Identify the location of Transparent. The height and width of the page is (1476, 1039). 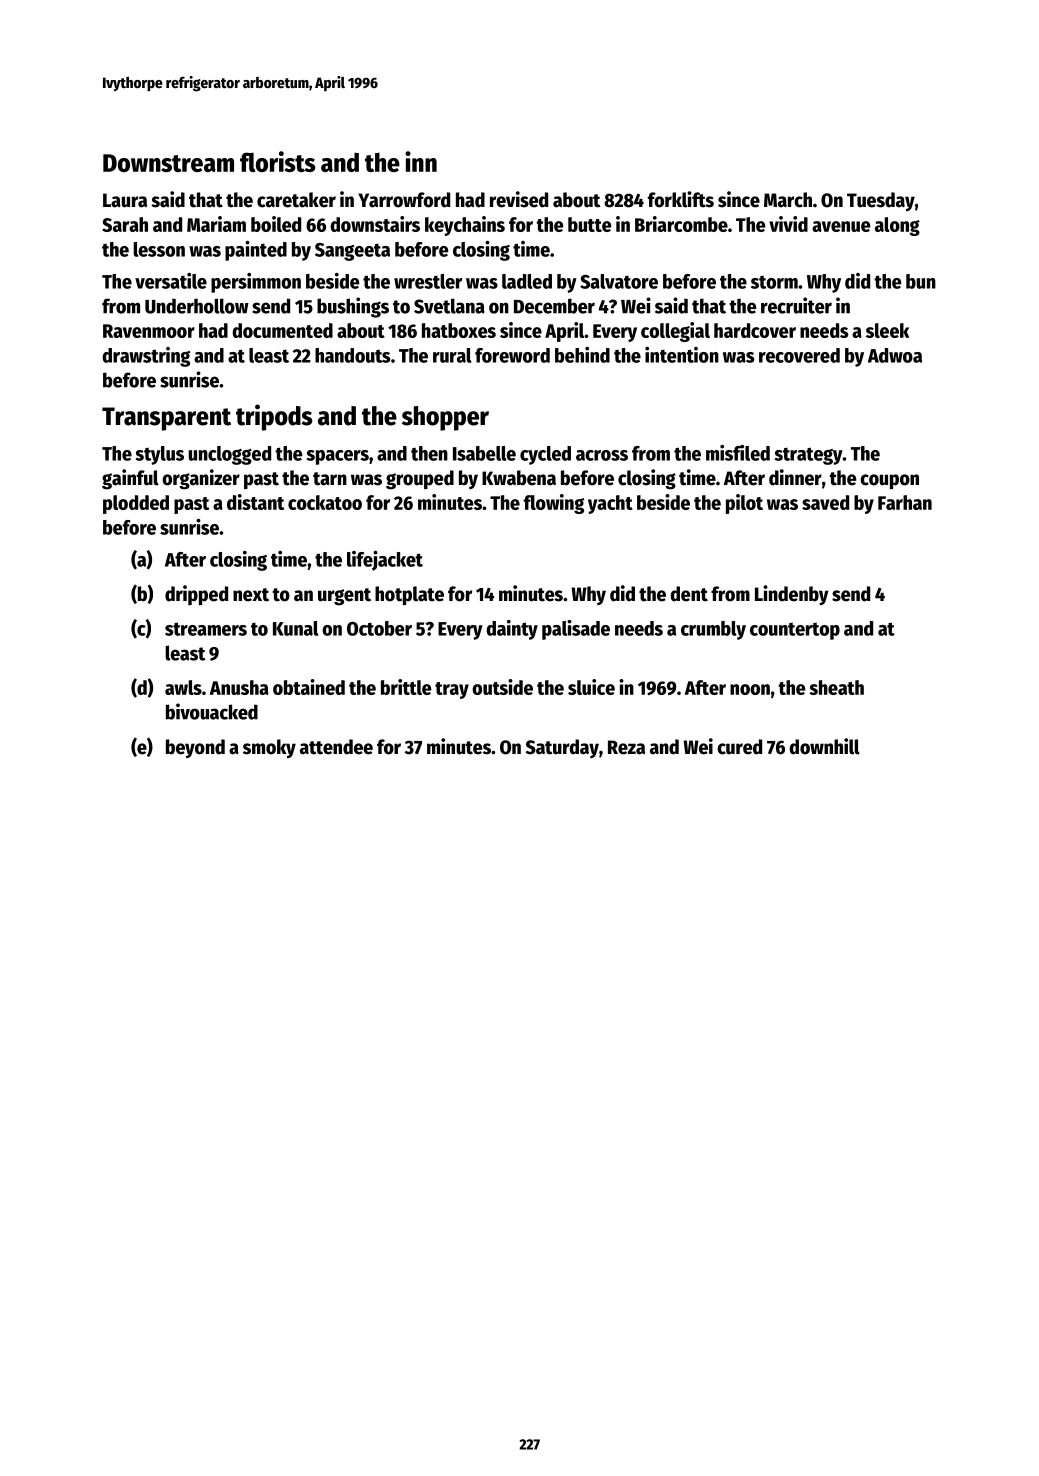
(166, 419).
